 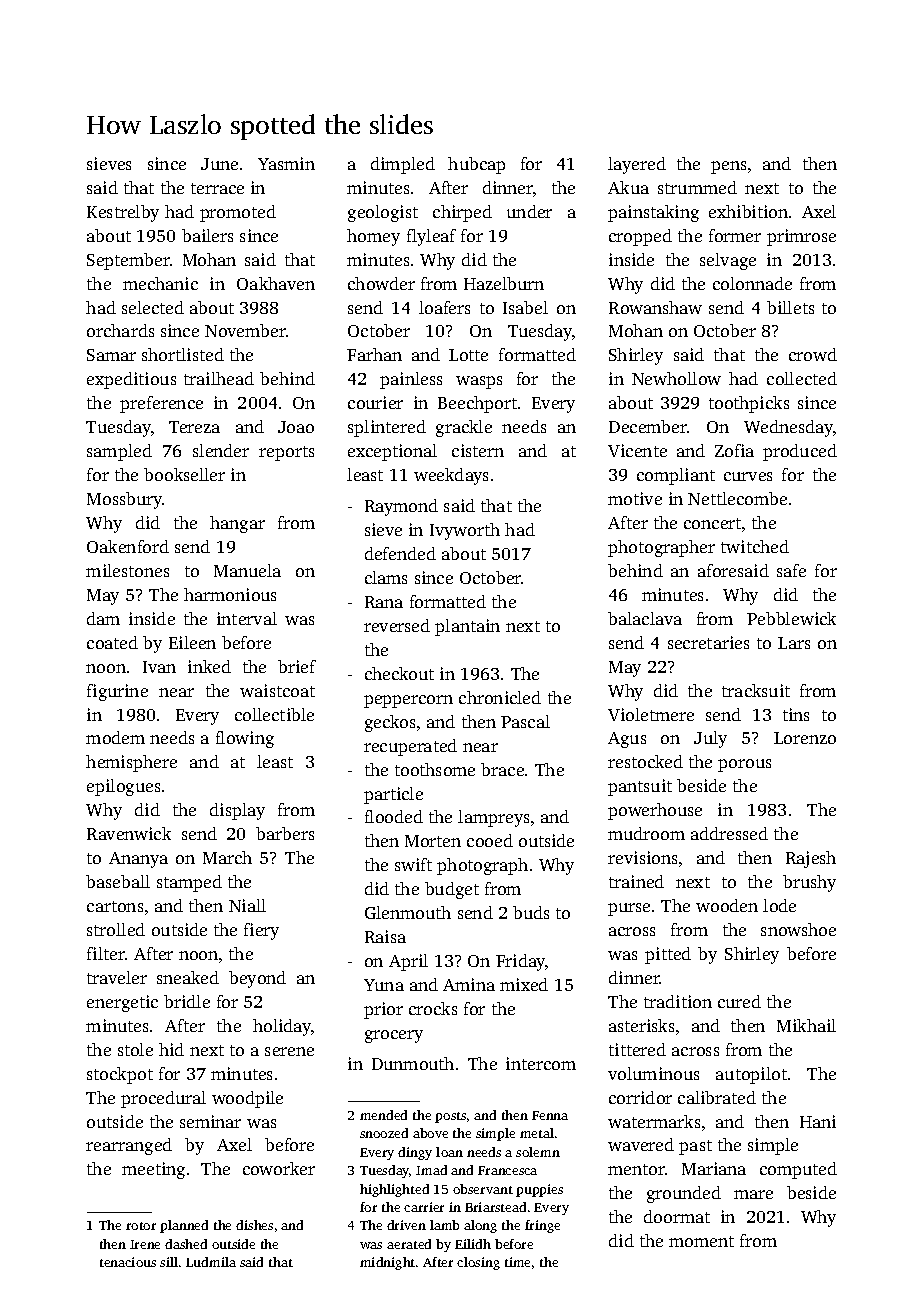 What do you see at coordinates (801, 237) in the screenshot?
I see `primrose` at bounding box center [801, 237].
